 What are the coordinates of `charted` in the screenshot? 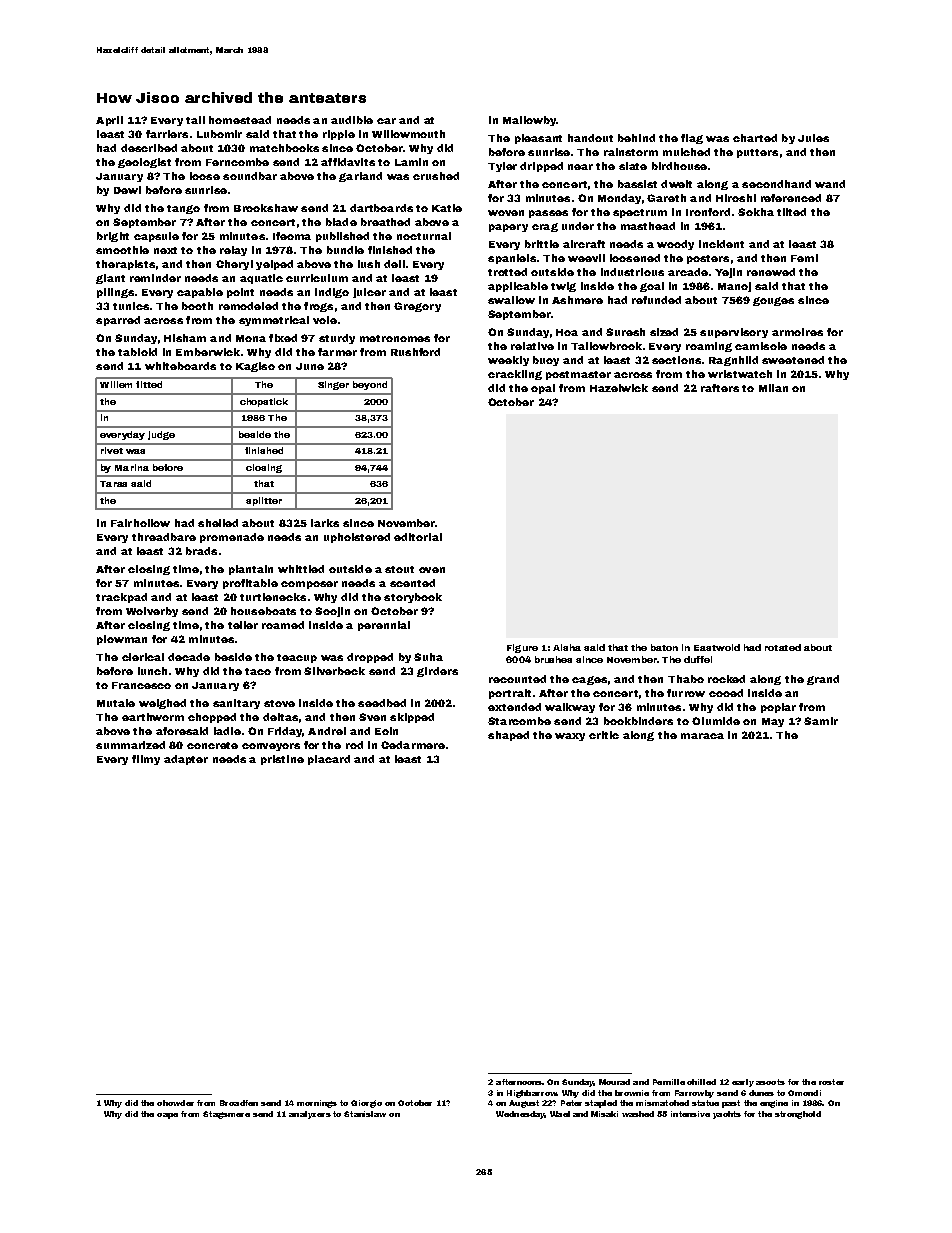 It's located at (755, 138).
